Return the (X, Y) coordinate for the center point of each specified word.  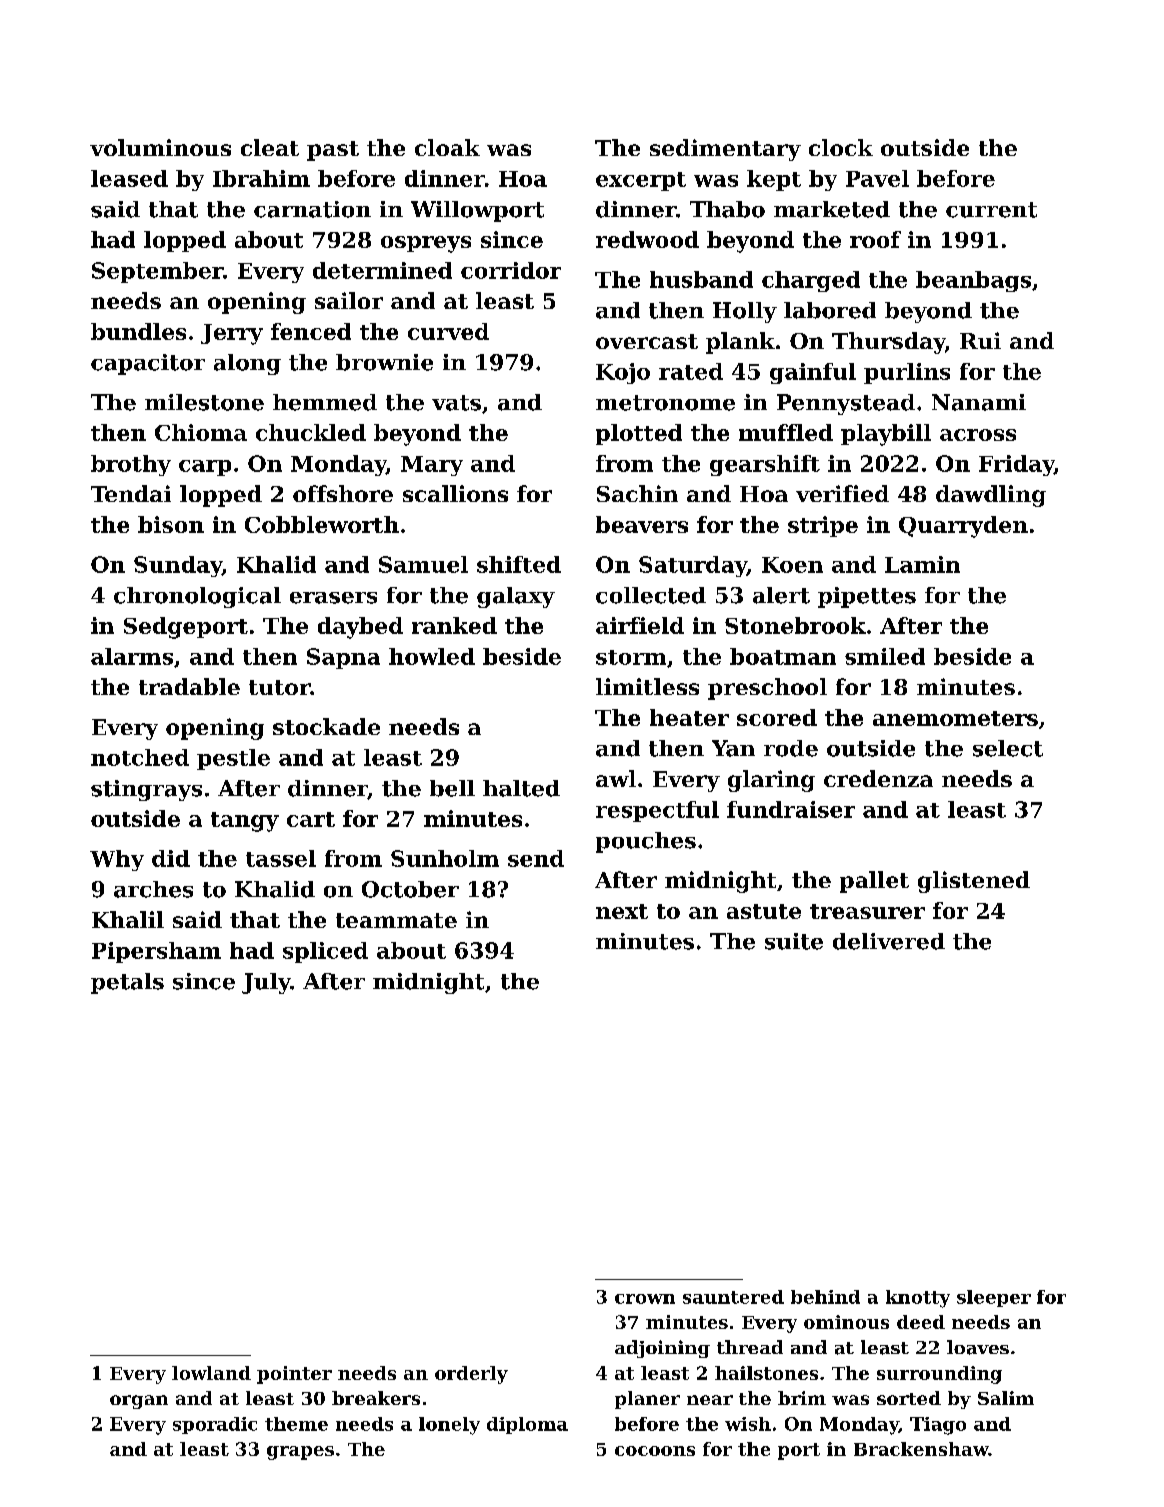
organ (139, 1402)
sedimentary (725, 150)
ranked (454, 625)
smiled (885, 656)
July (266, 983)
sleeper (994, 1298)
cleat (270, 147)
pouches (646, 842)
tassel (281, 858)
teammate (396, 920)
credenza (878, 778)
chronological (197, 597)
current (991, 210)
